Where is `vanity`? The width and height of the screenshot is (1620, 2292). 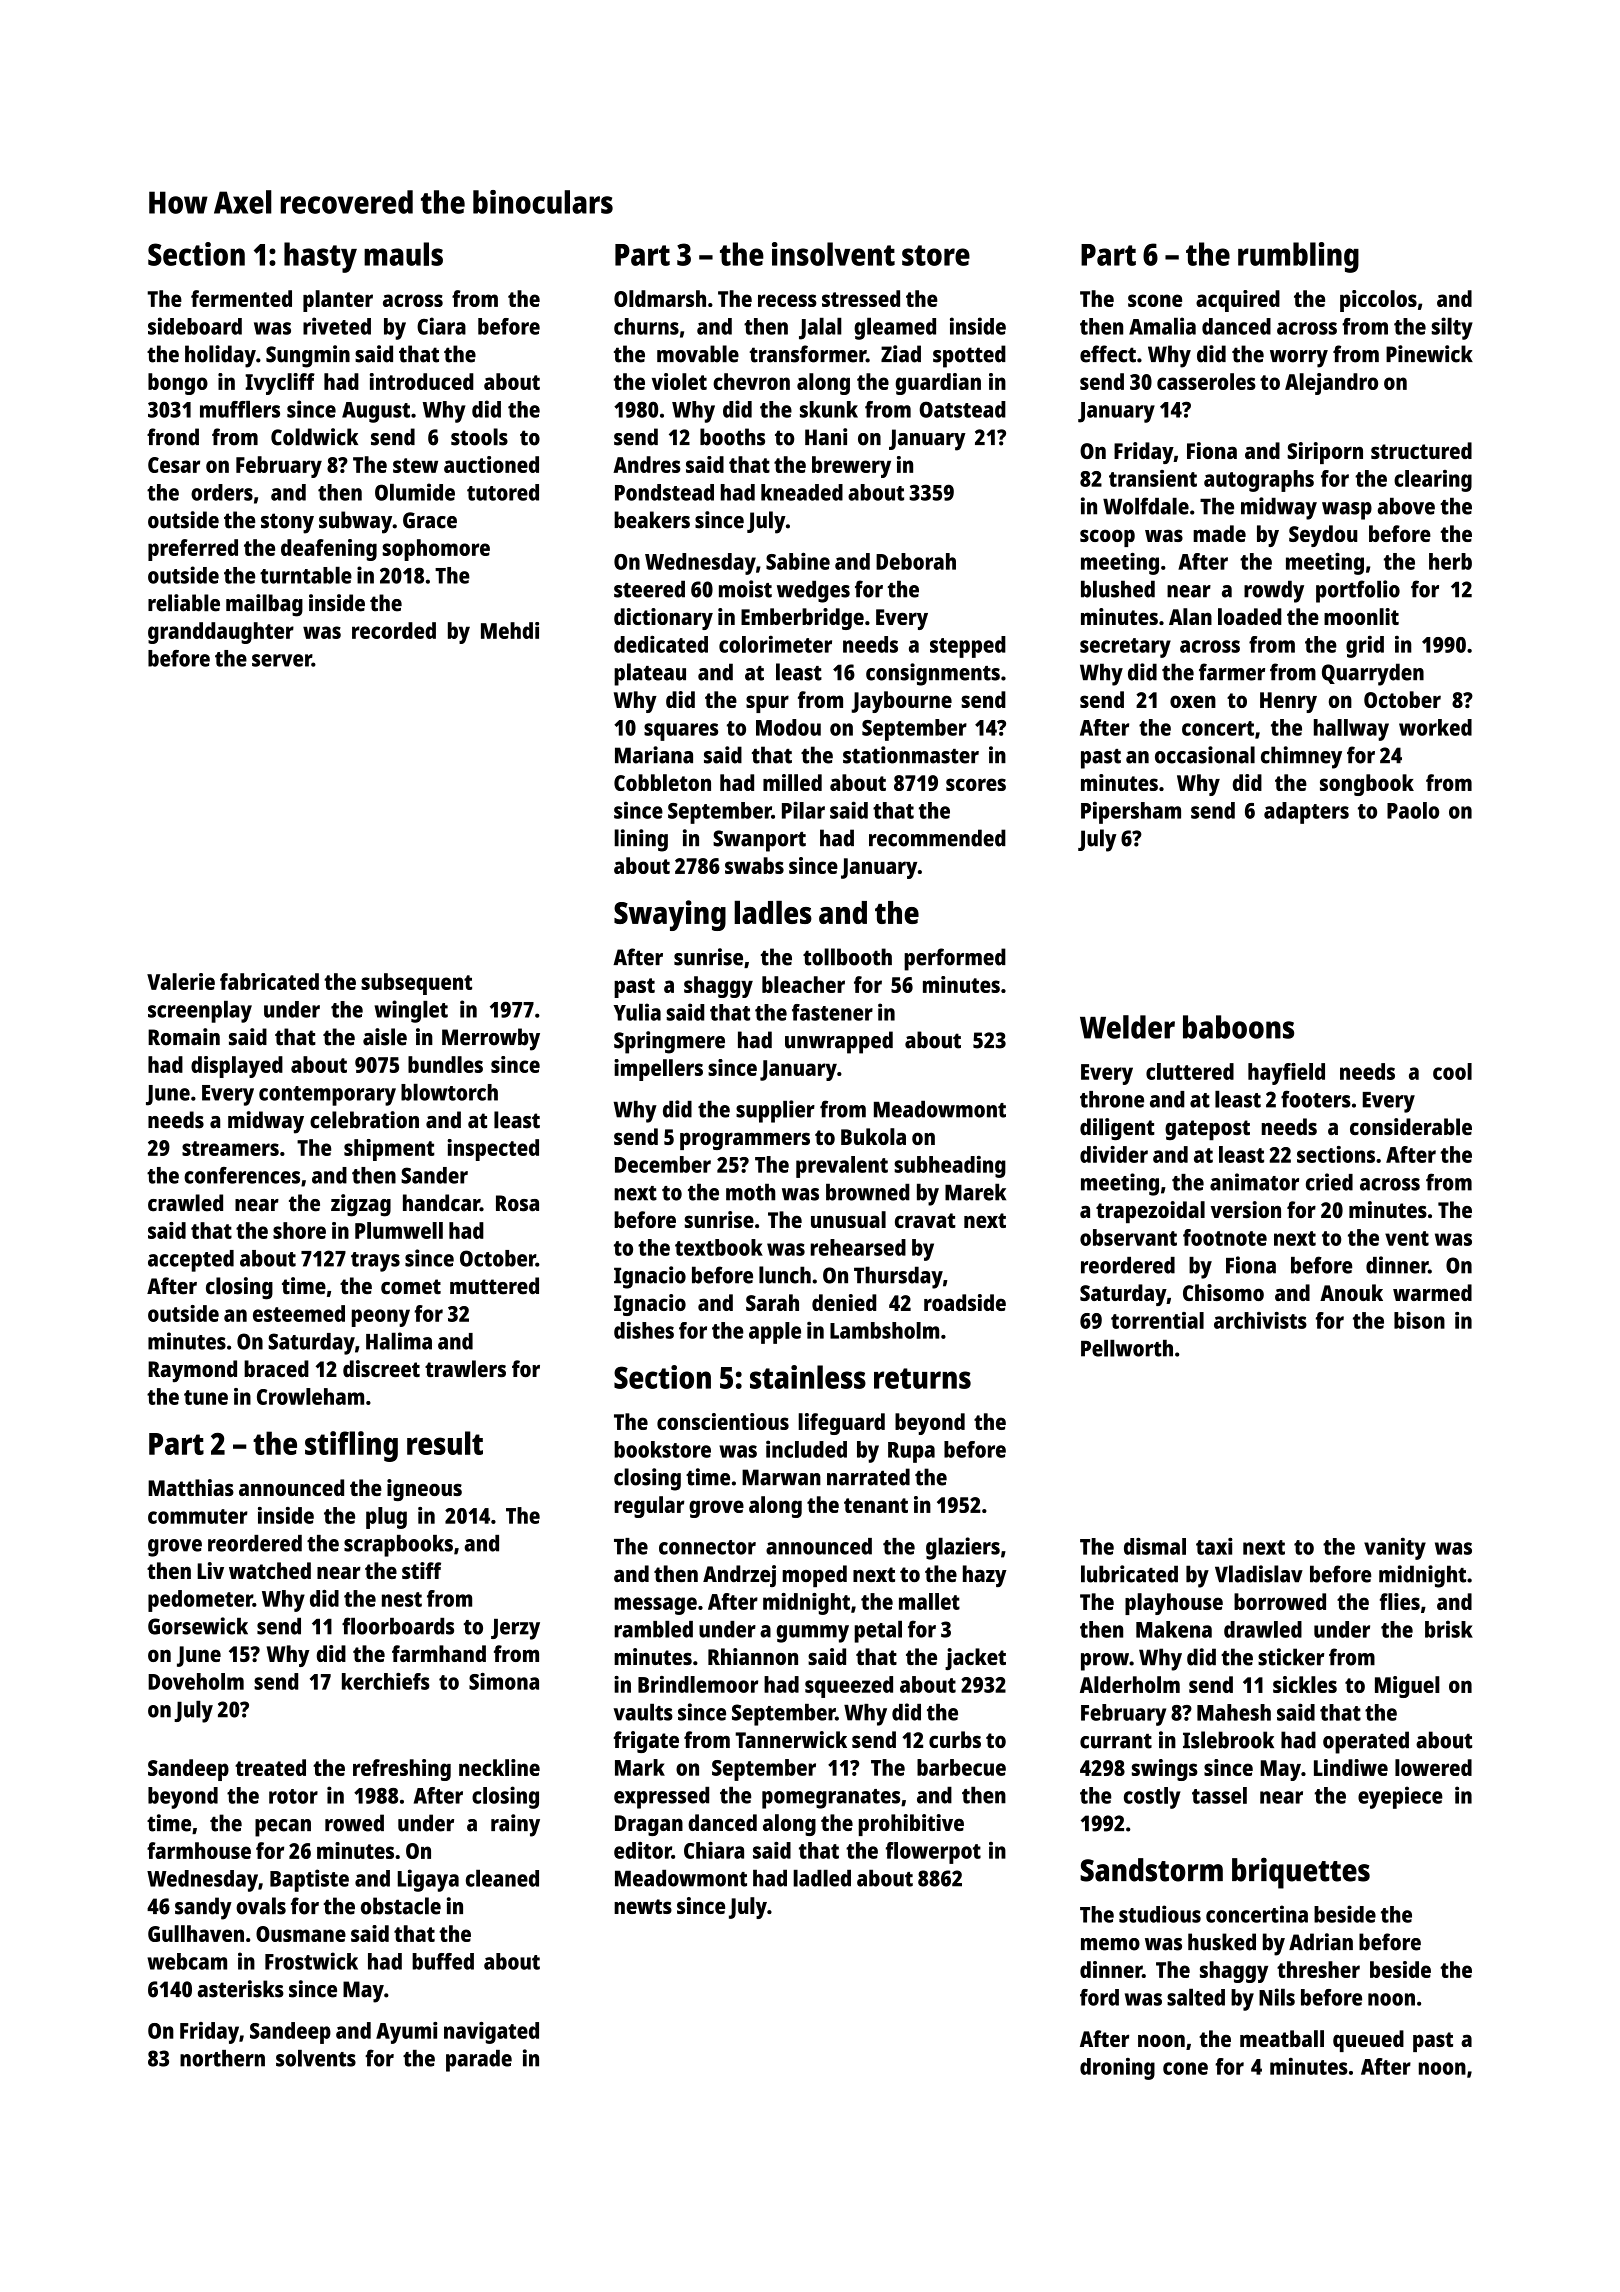
vanity is located at coordinates (1395, 1548).
